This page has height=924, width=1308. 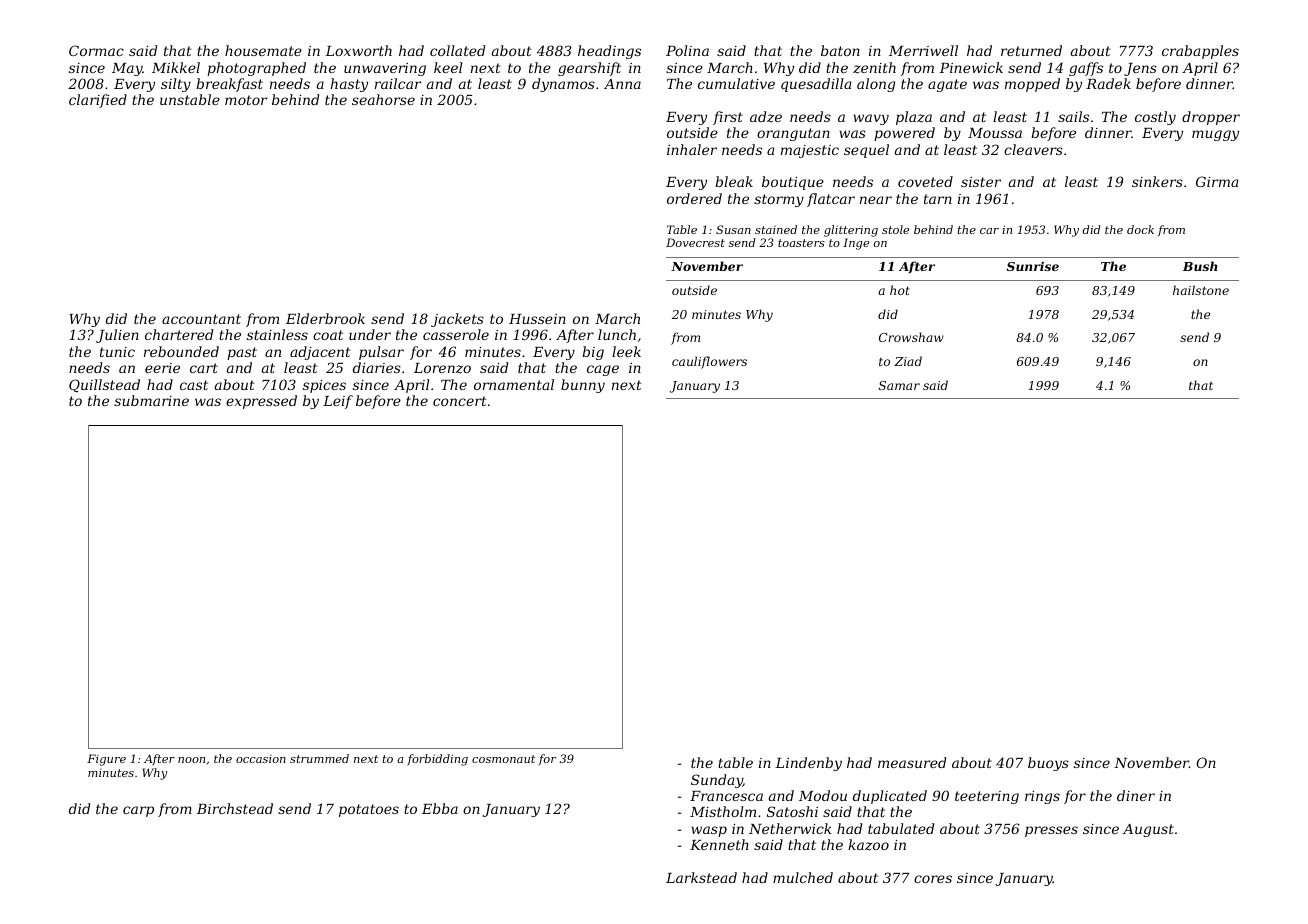 What do you see at coordinates (563, 85) in the page?
I see `dynamos` at bounding box center [563, 85].
